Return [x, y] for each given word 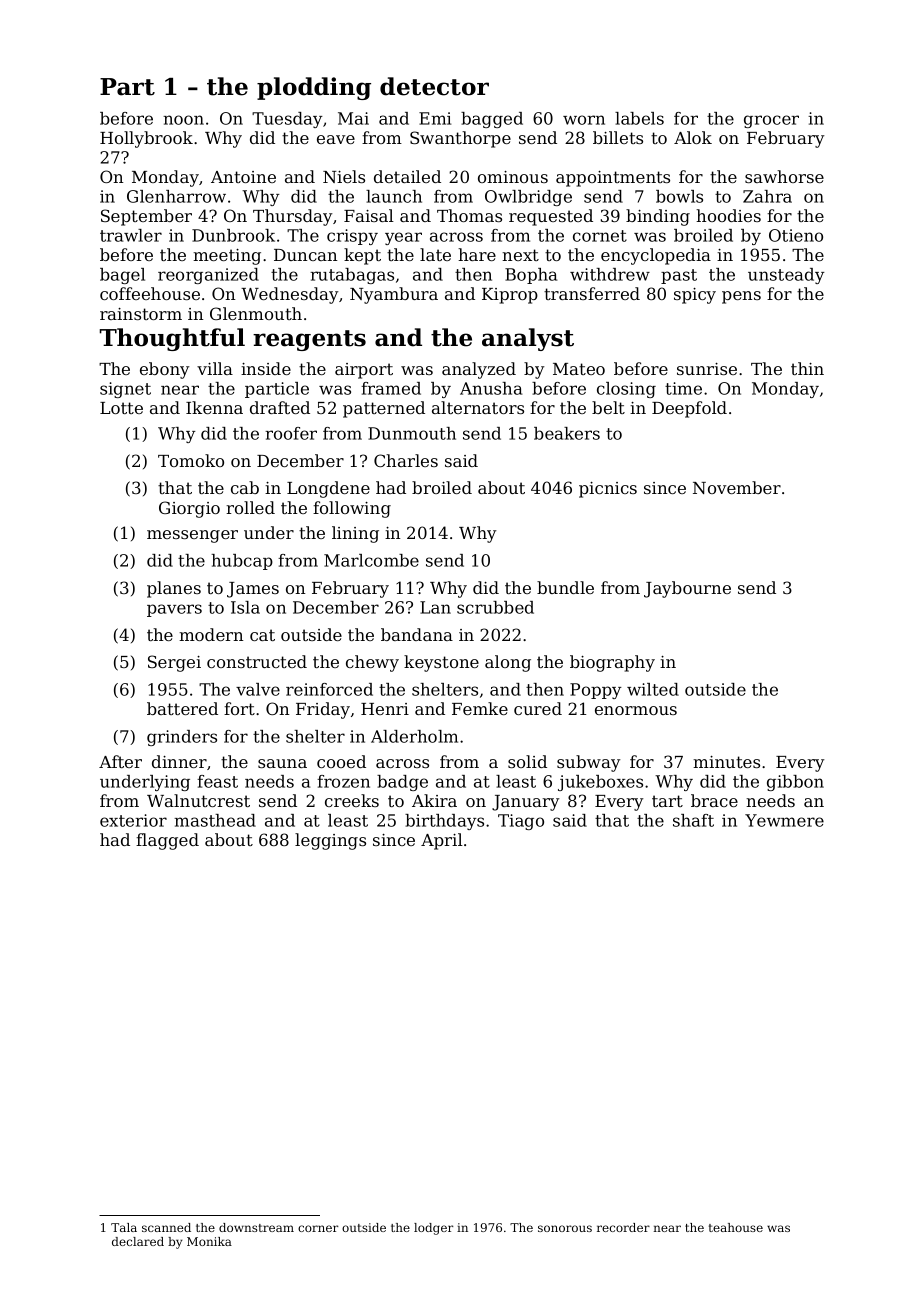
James [253, 590]
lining [355, 534]
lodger [433, 1229]
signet [125, 390]
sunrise [707, 369]
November [737, 487]
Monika [209, 1241]
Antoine [243, 177]
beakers [567, 433]
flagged [167, 841]
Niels [344, 176]
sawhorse [784, 176]
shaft [693, 820]
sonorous [565, 1228]
